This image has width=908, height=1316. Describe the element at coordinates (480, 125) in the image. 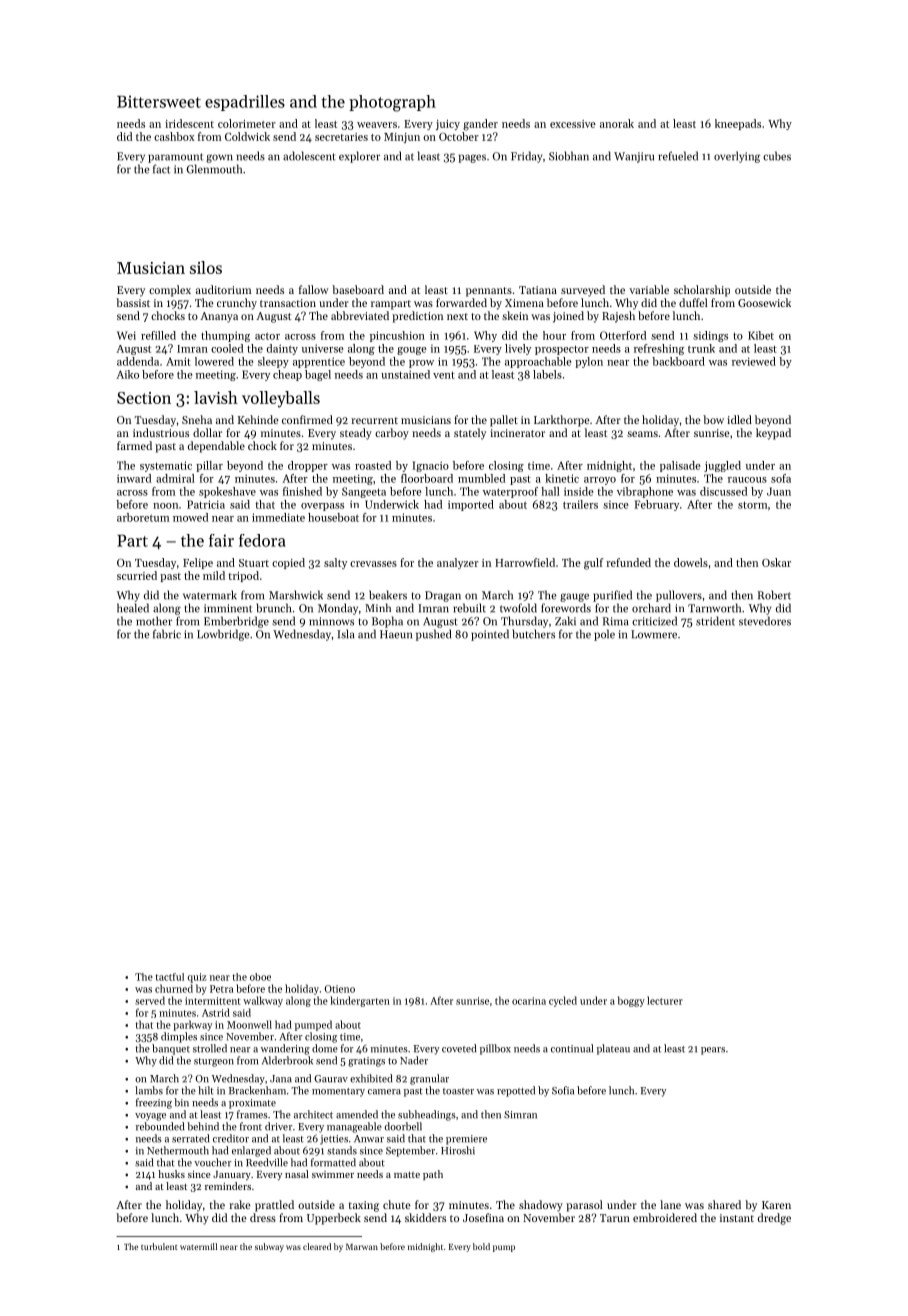

I see `gander` at that location.
